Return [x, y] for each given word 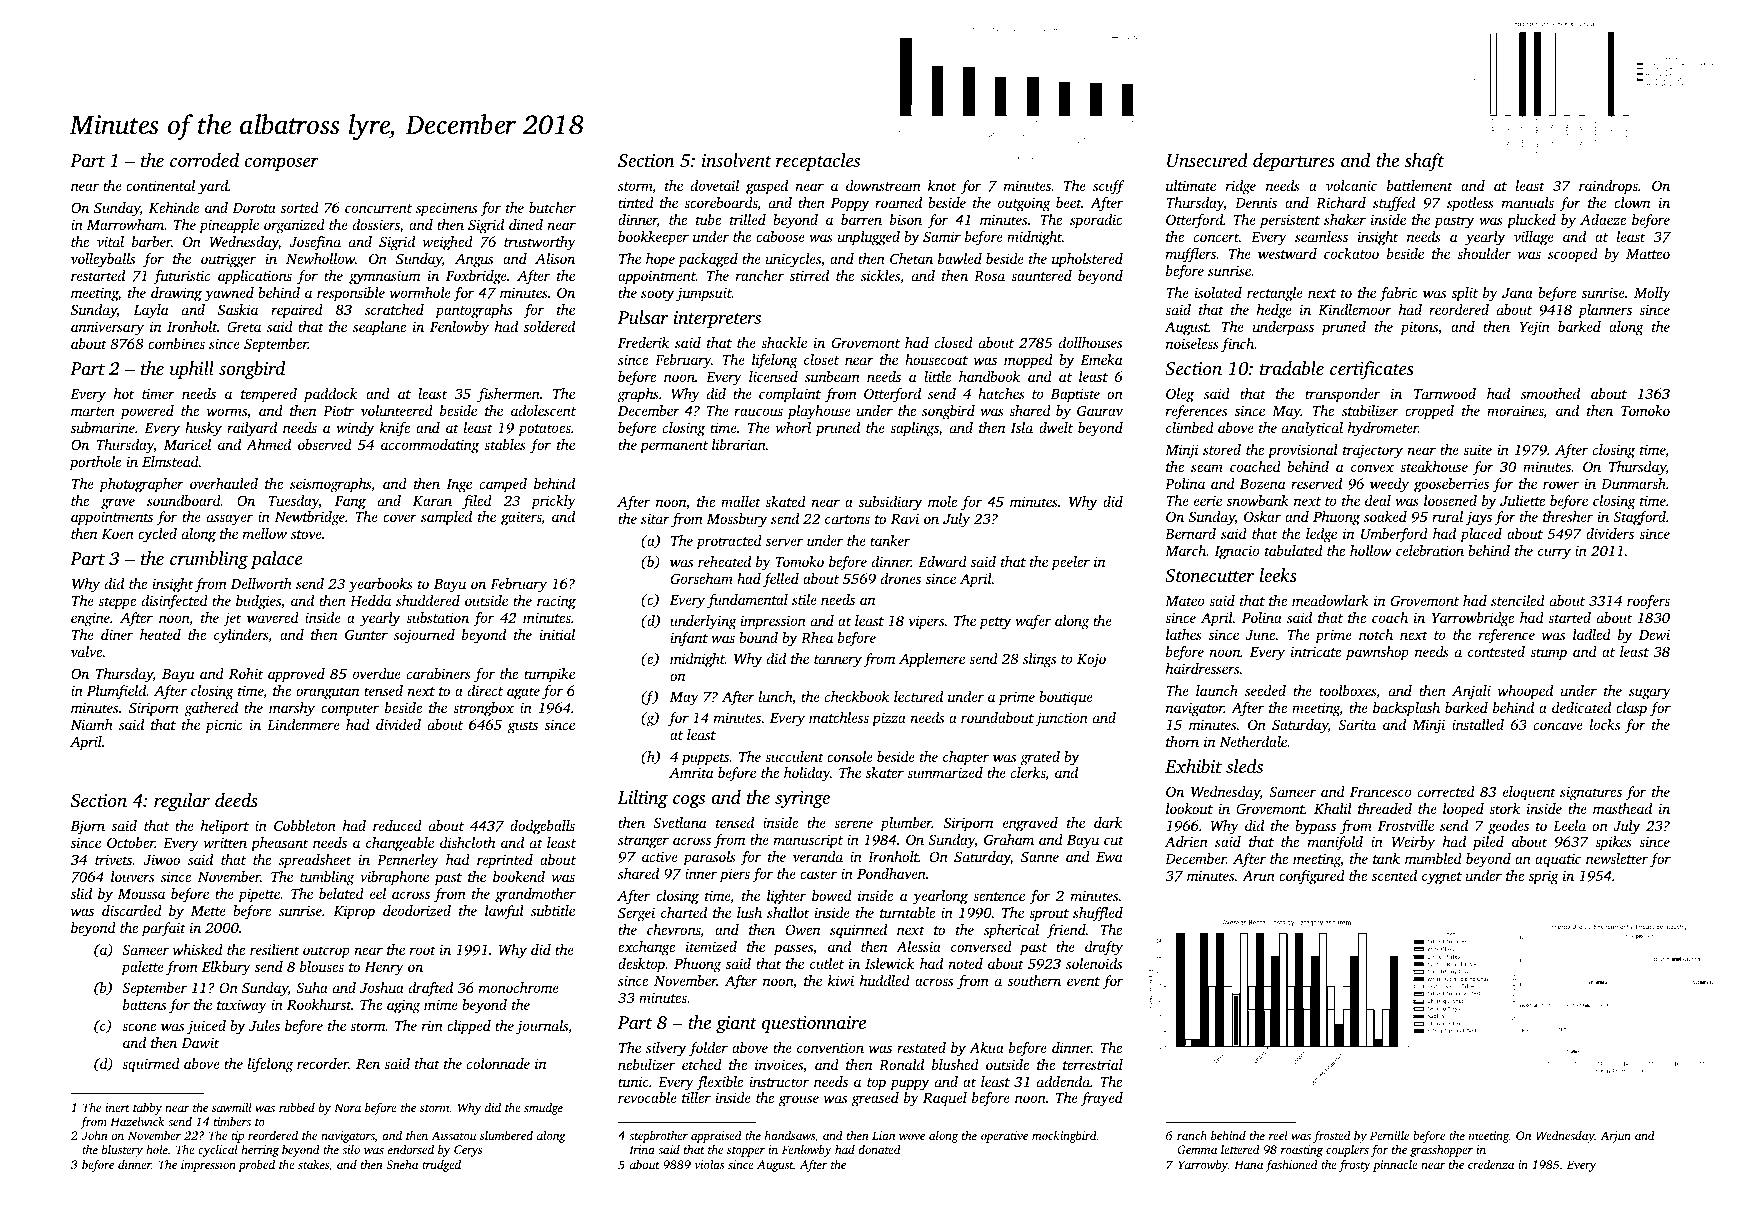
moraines [1515, 410]
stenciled [1518, 600]
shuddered [428, 600]
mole [942, 501]
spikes [1613, 843]
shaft [1424, 162]
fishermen [508, 395]
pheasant [279, 844]
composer [282, 164]
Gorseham [702, 578]
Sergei [636, 914]
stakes [313, 1164]
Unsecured [1207, 160]
